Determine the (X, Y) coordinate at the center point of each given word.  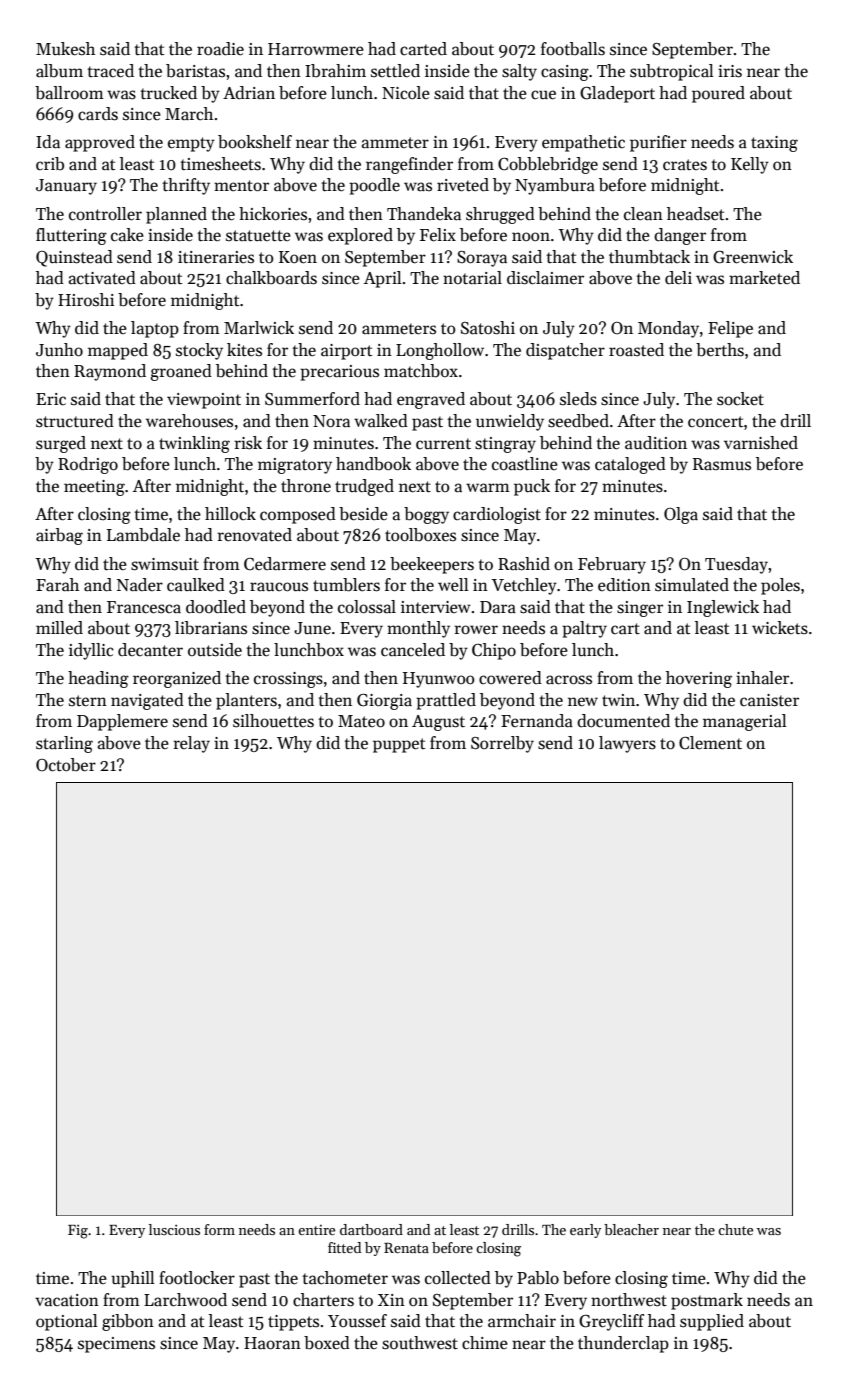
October (66, 765)
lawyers (627, 744)
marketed (764, 278)
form (219, 1229)
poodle (374, 186)
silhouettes (273, 721)
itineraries (216, 257)
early (585, 1231)
